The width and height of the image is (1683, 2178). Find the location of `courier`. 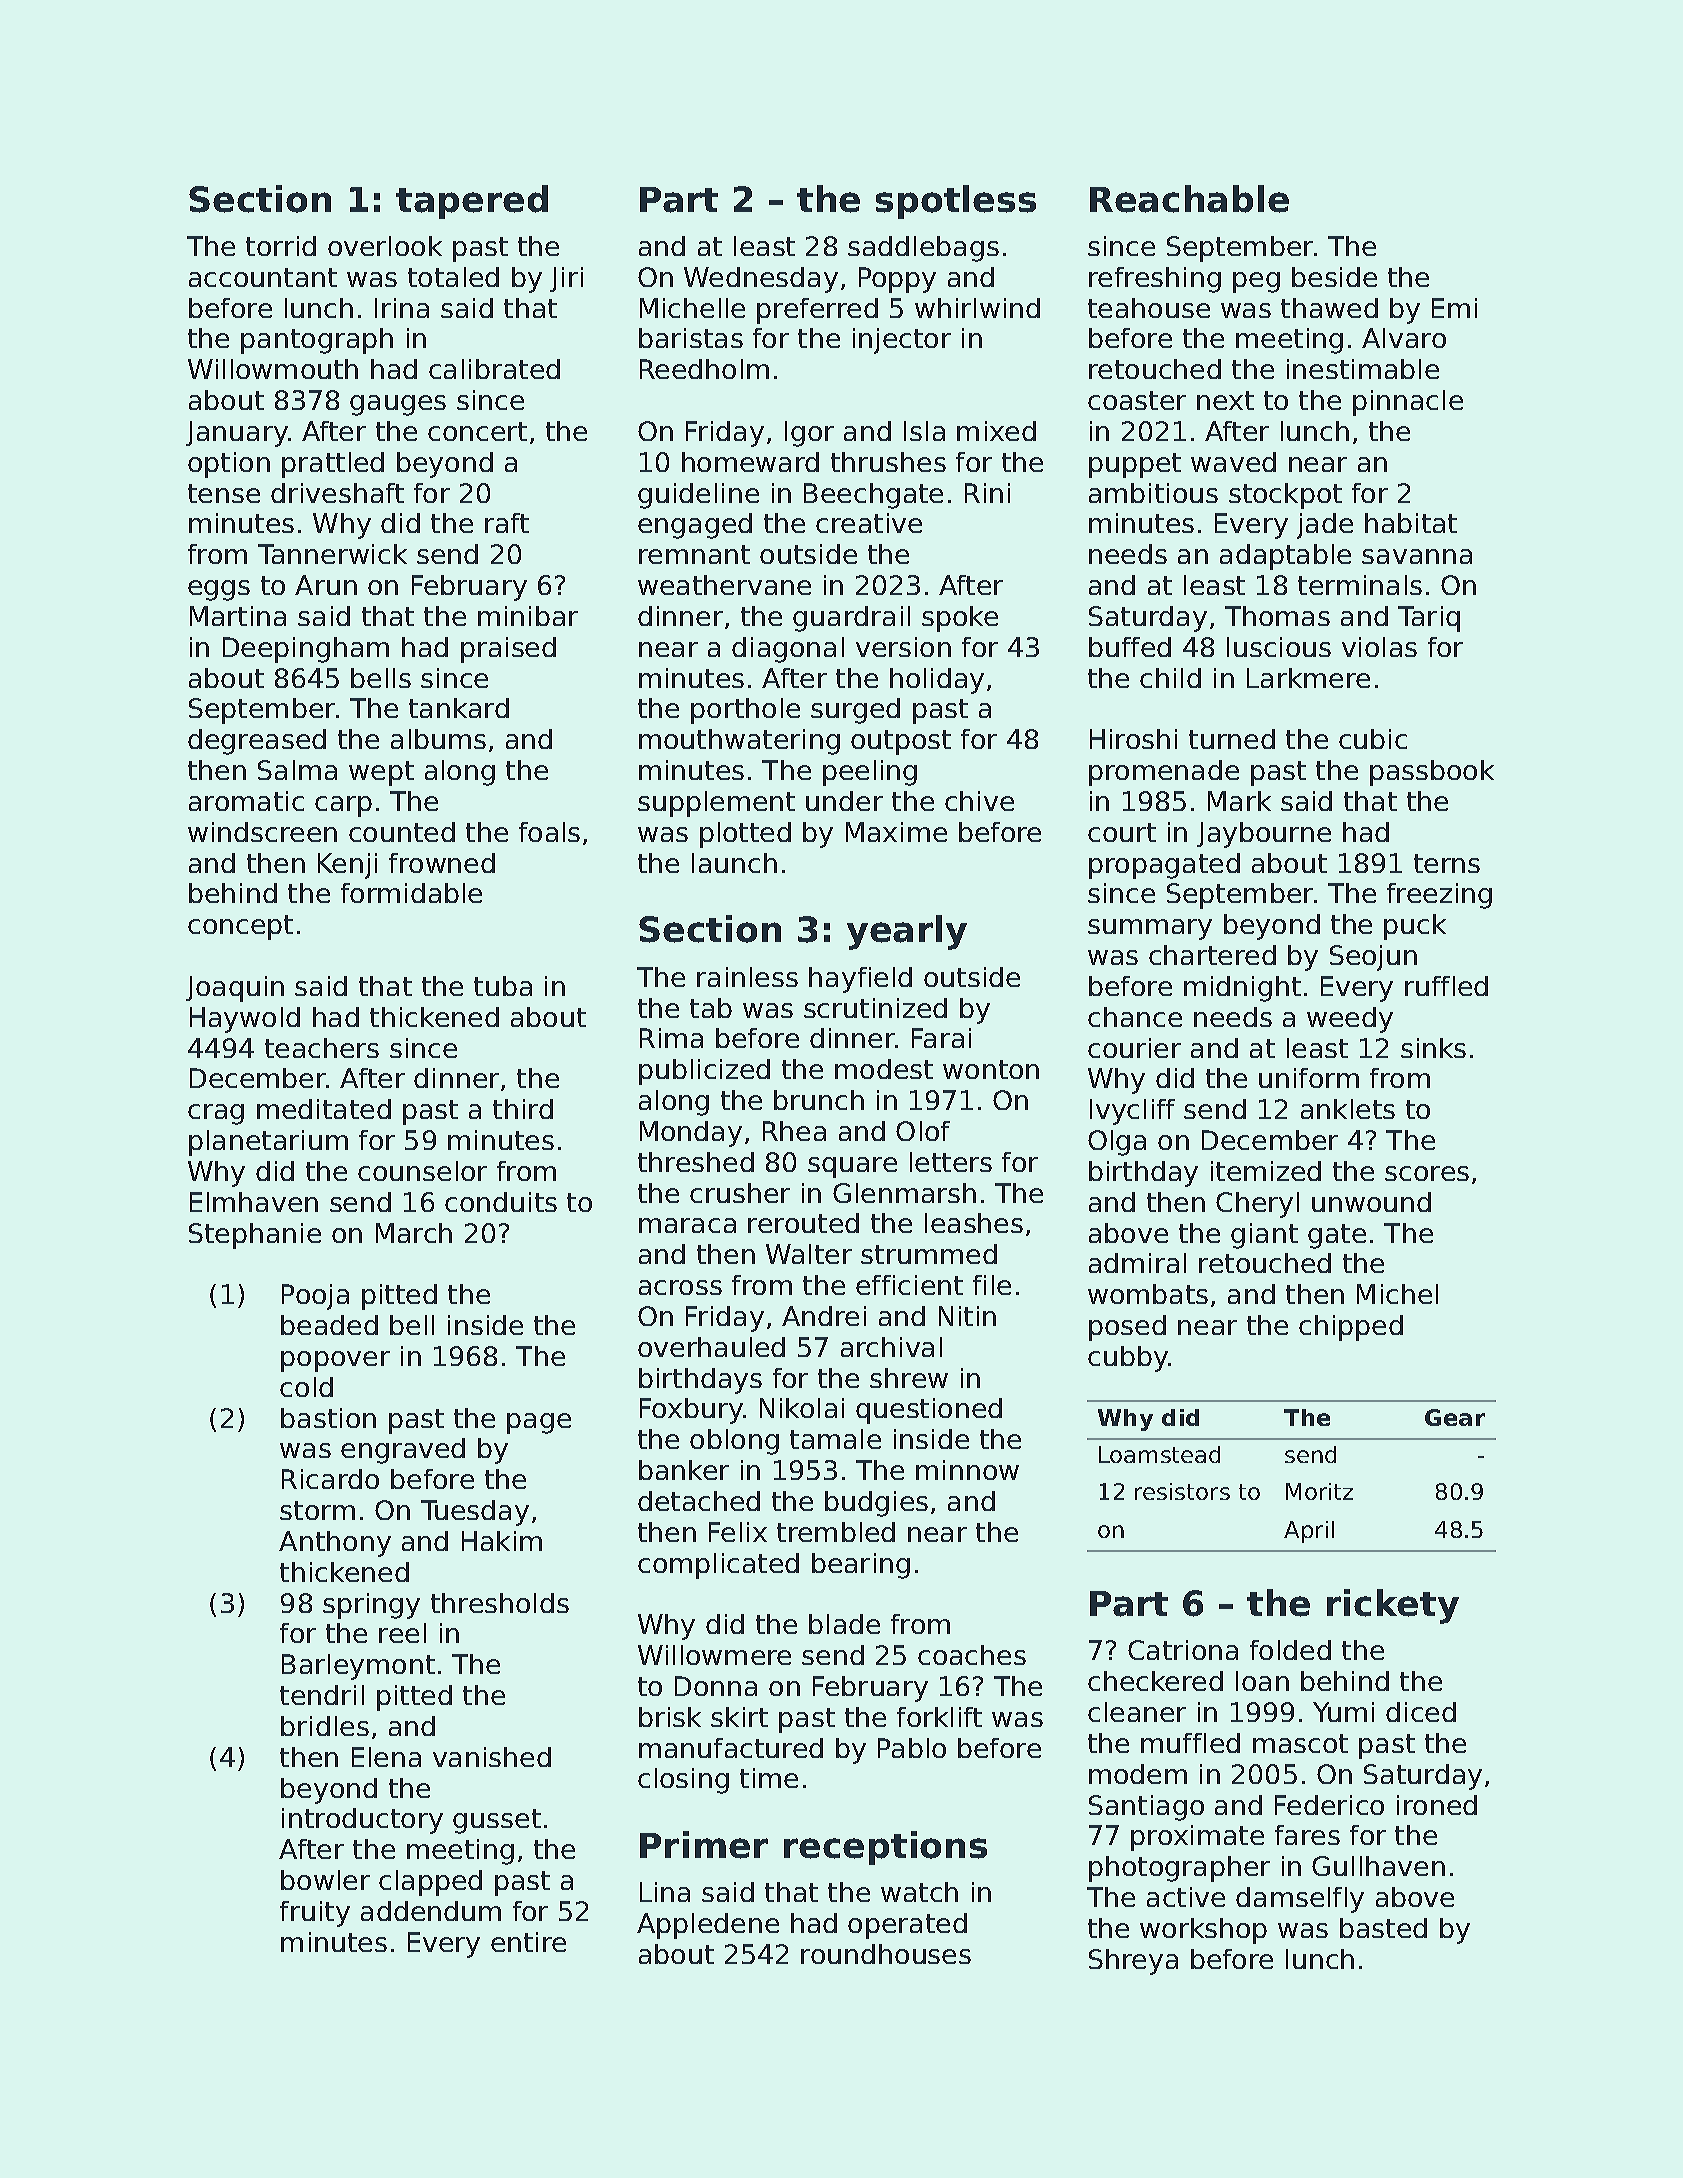

courier is located at coordinates (1134, 1048).
